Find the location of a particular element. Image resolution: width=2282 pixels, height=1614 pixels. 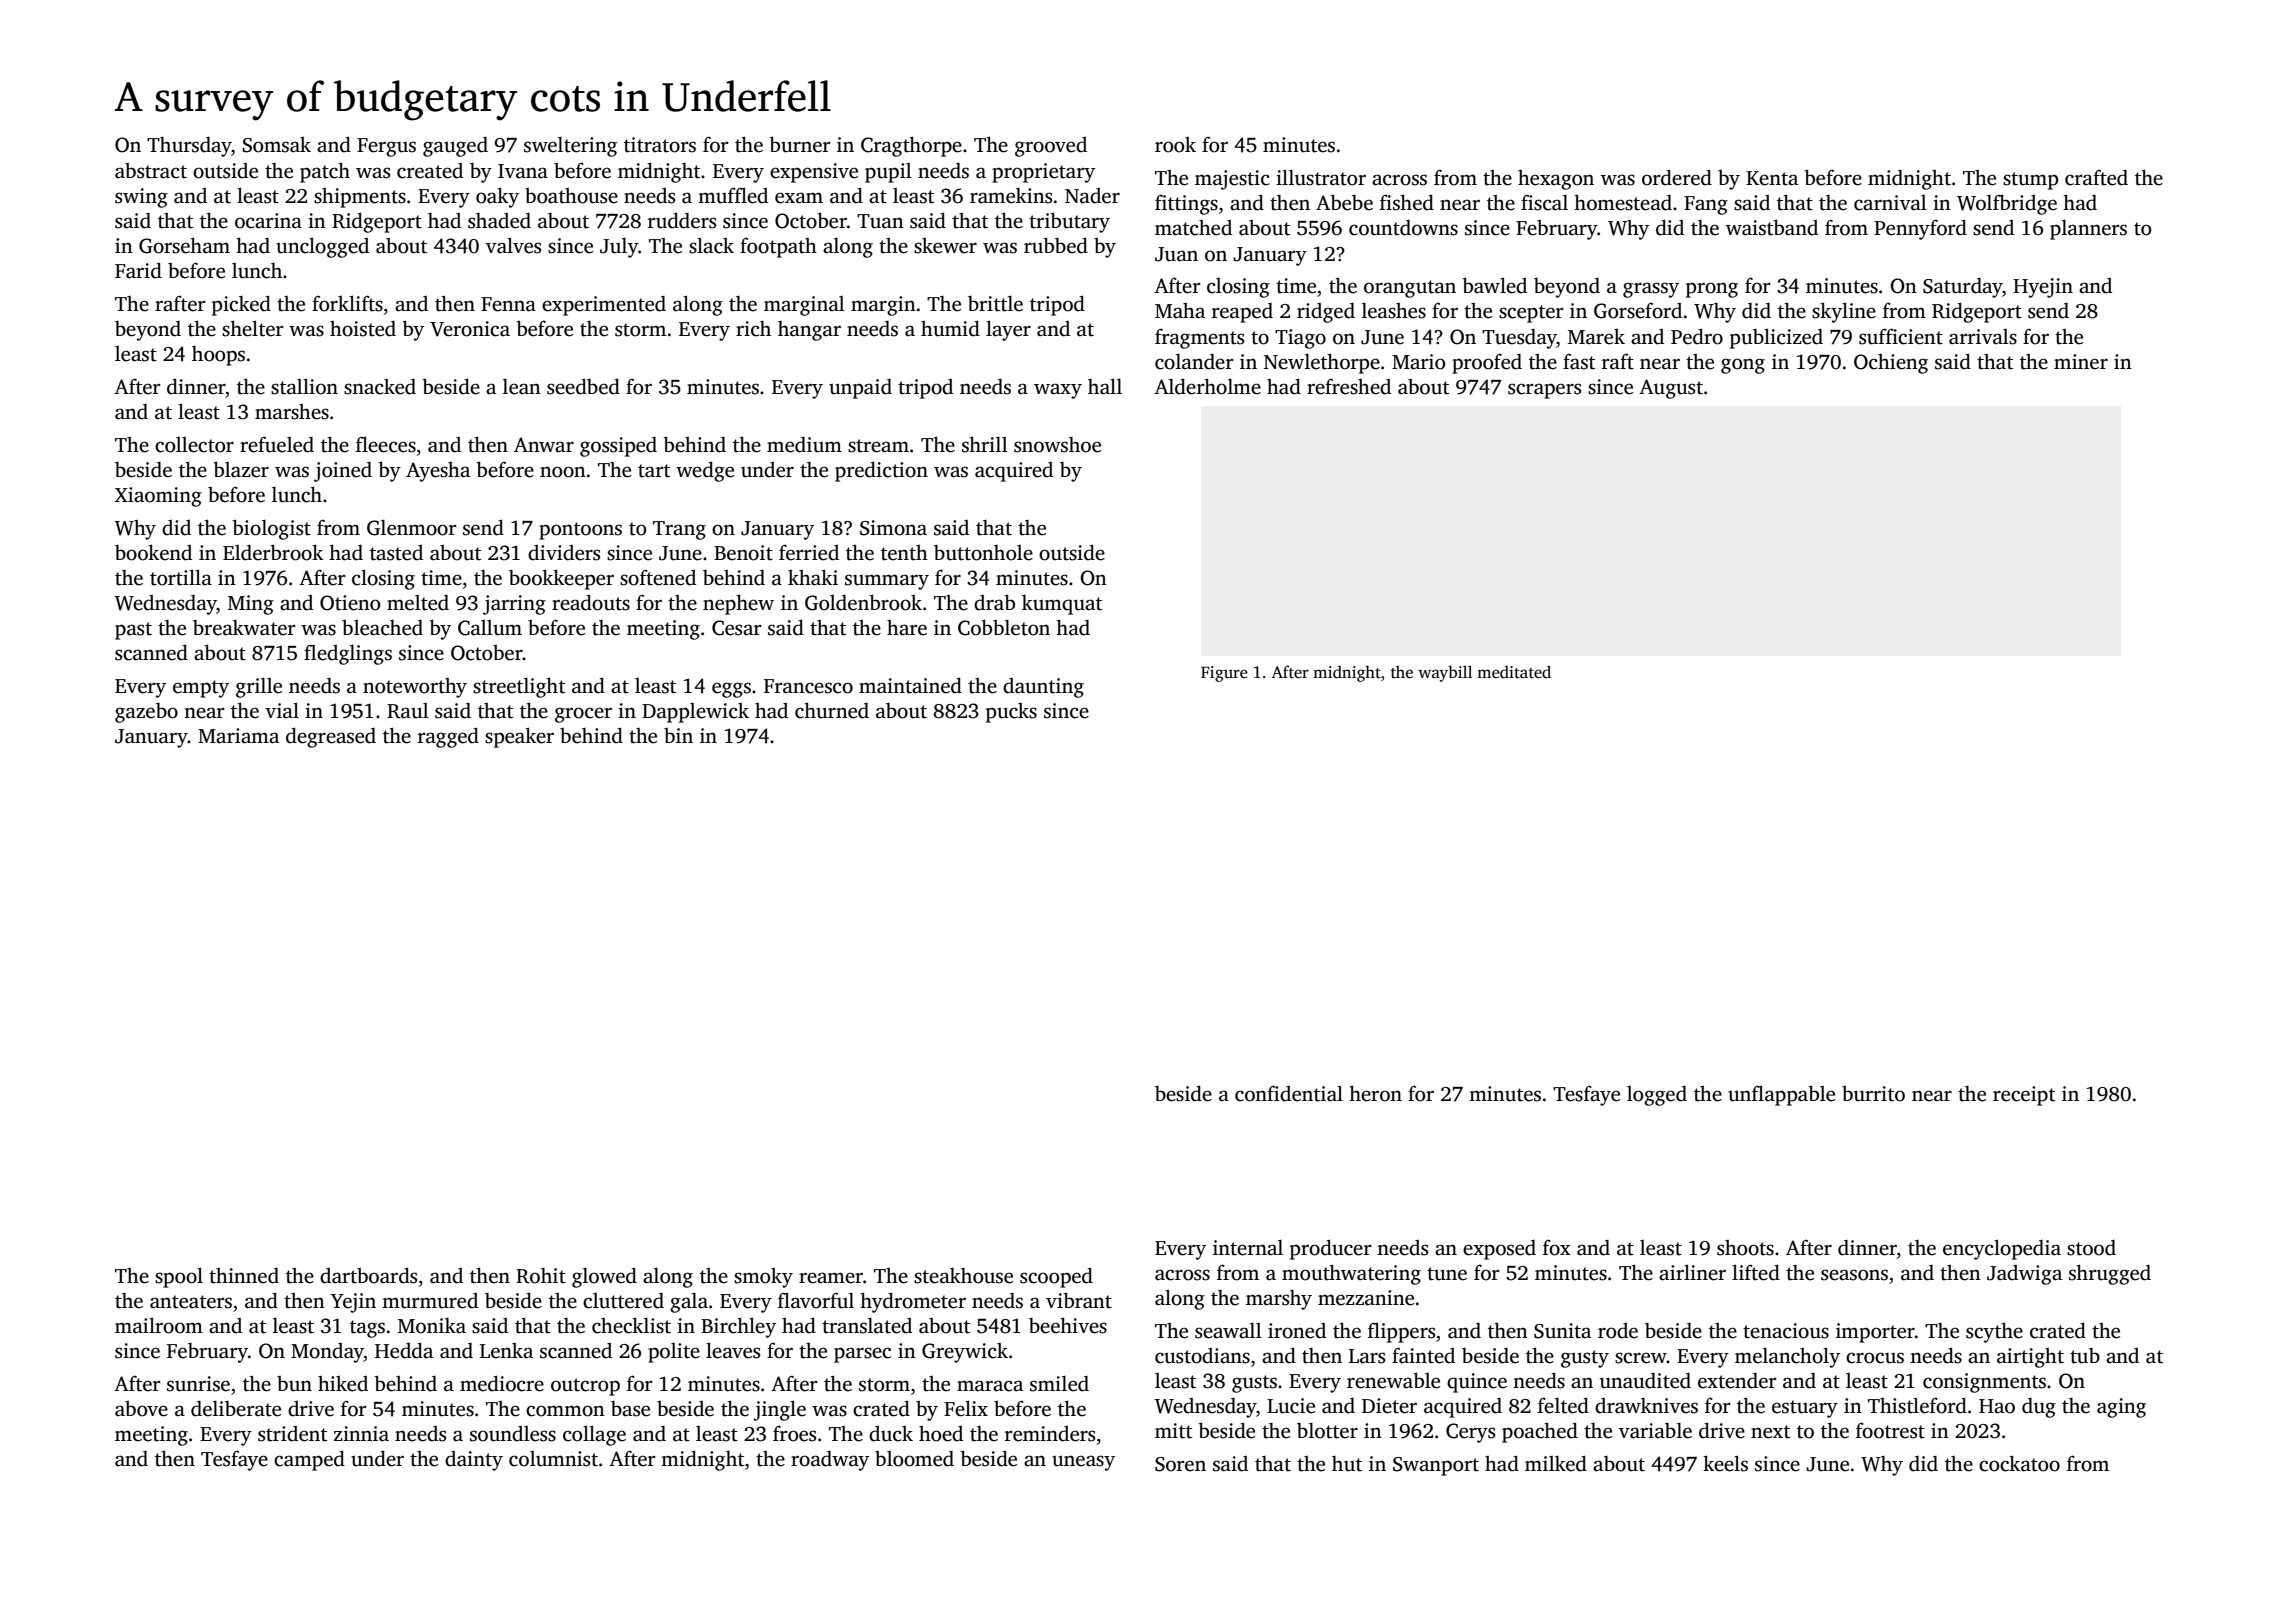

receipt is located at coordinates (2024, 1096).
